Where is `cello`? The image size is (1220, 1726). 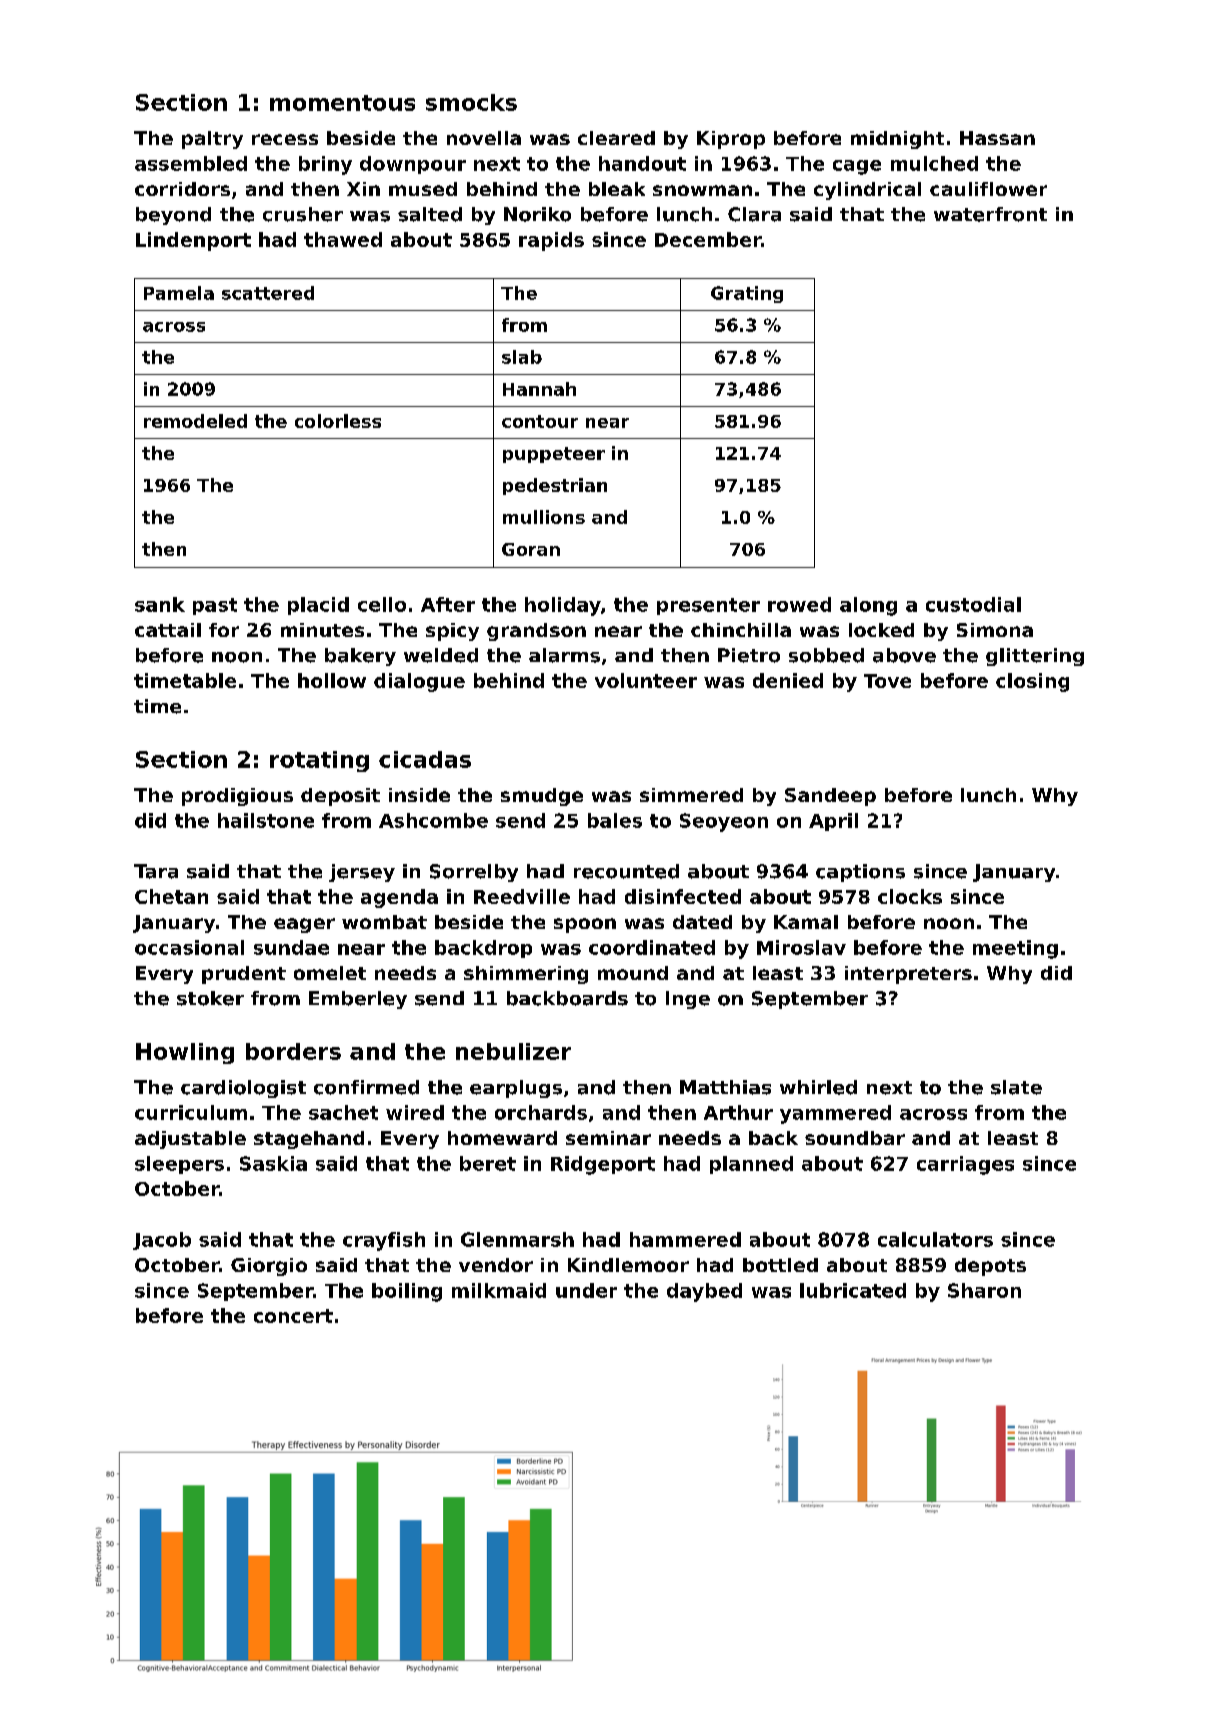
cello is located at coordinates (382, 604).
